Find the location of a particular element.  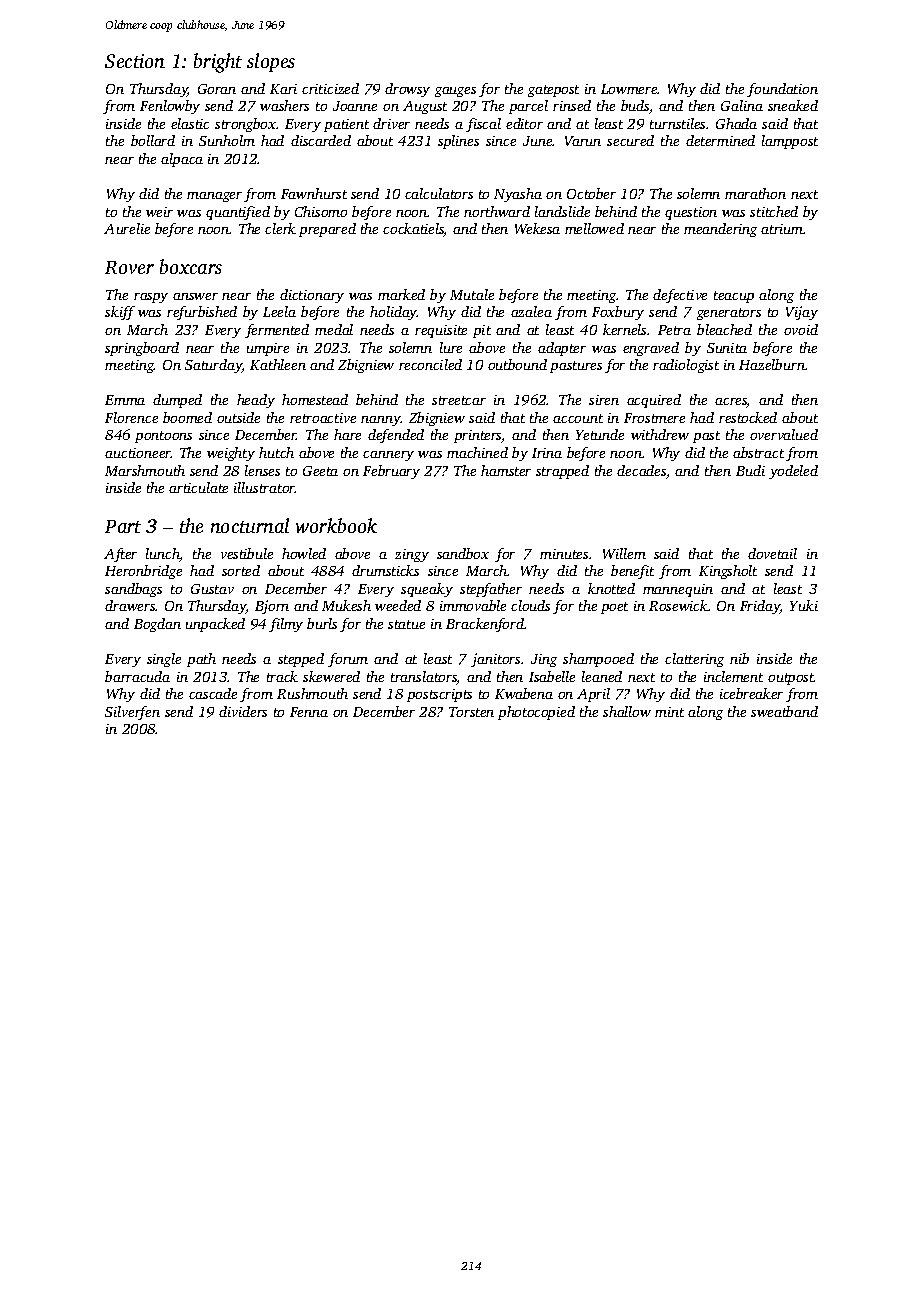

streetcar is located at coordinates (459, 400).
